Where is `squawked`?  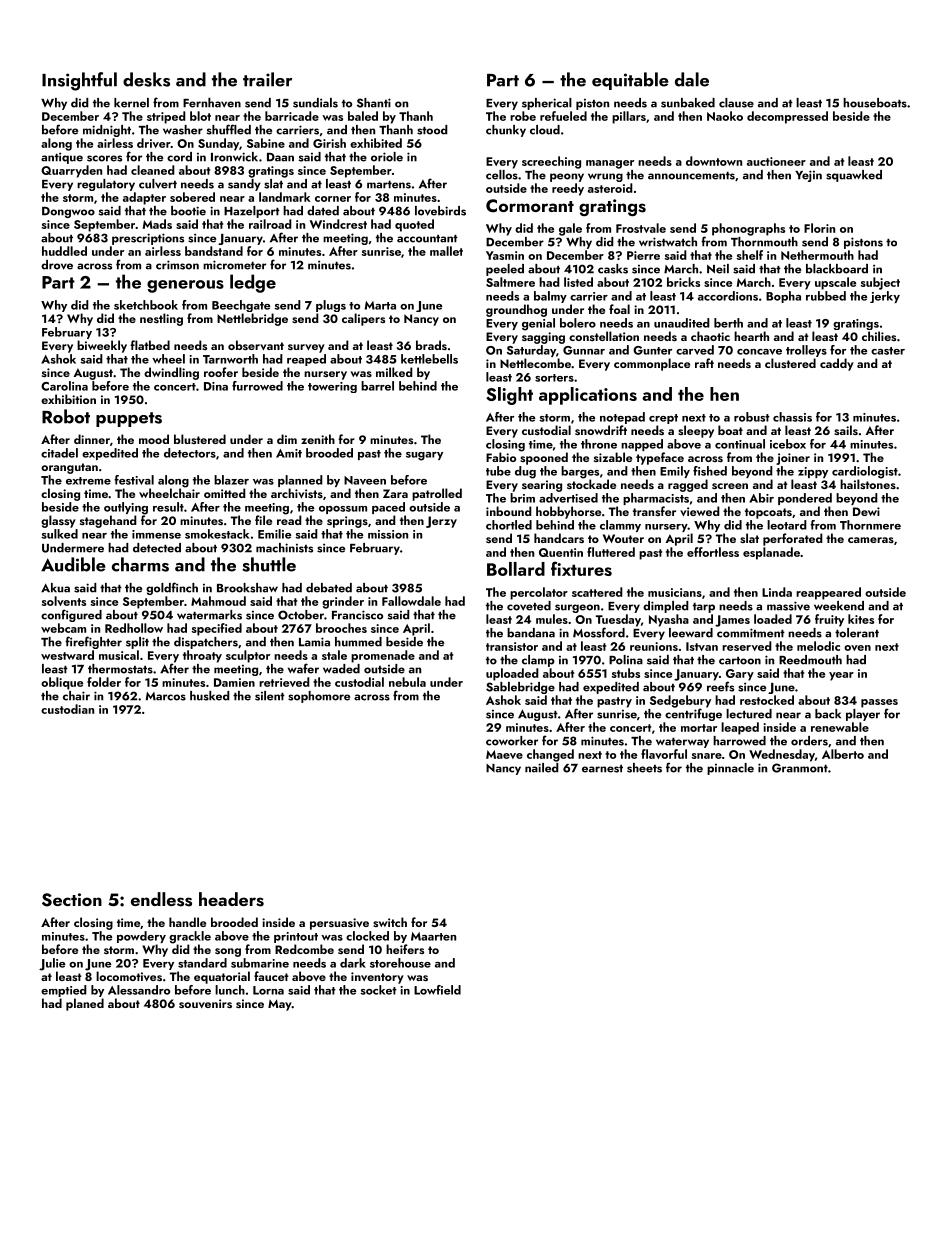
squawked is located at coordinates (854, 176).
